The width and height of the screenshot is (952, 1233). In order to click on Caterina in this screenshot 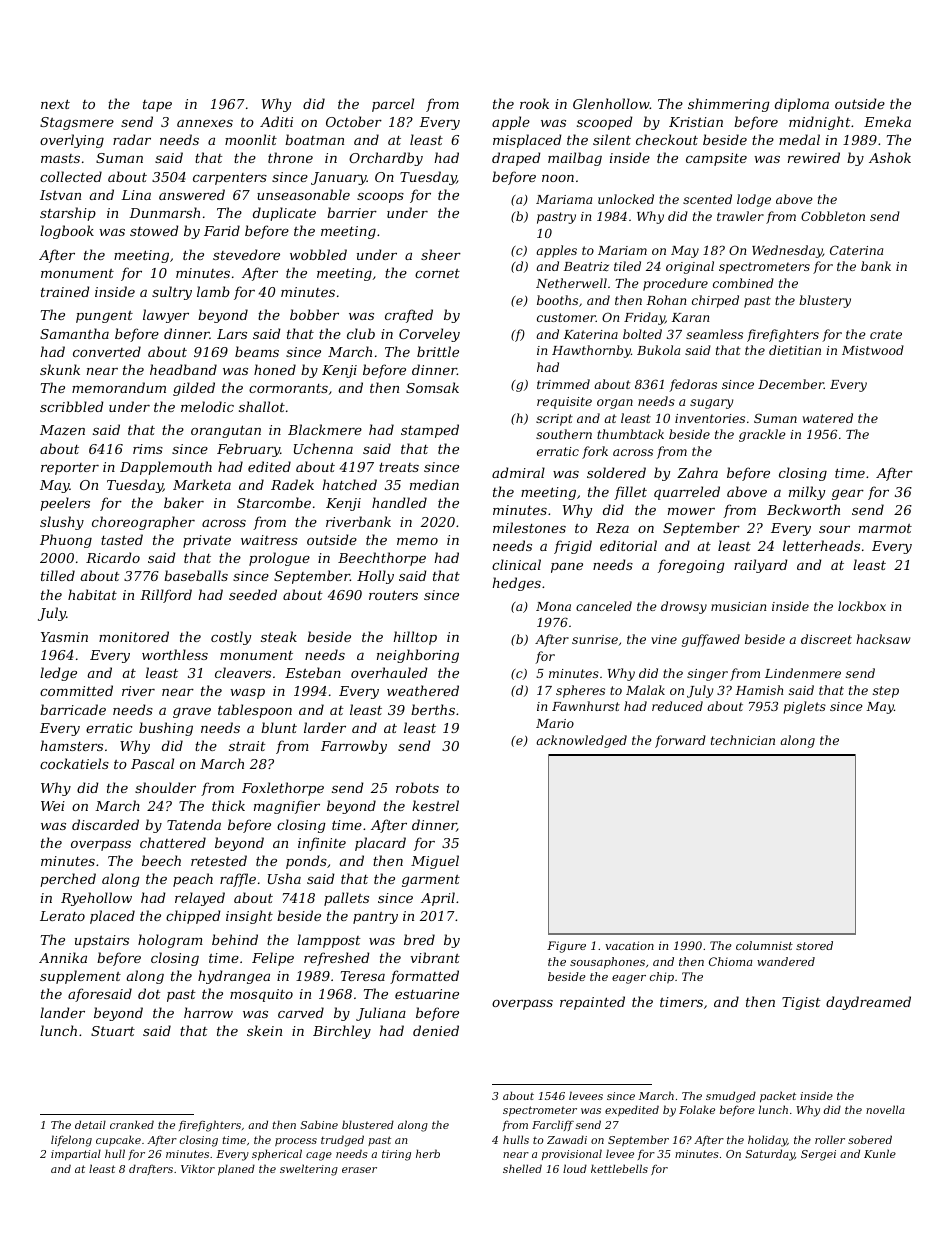, I will do `click(856, 250)`.
